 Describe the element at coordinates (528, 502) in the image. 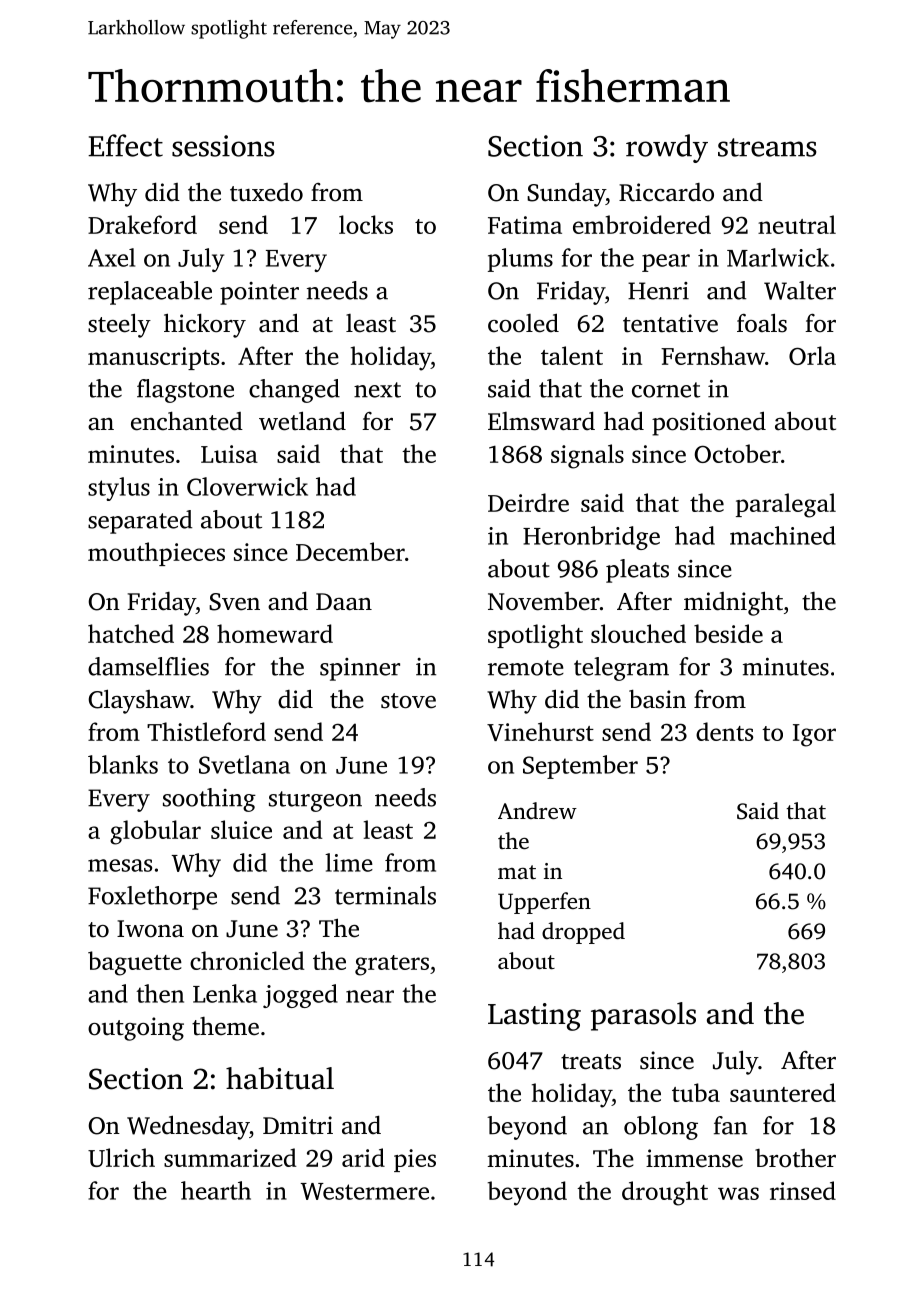

I see `Deirdre` at that location.
